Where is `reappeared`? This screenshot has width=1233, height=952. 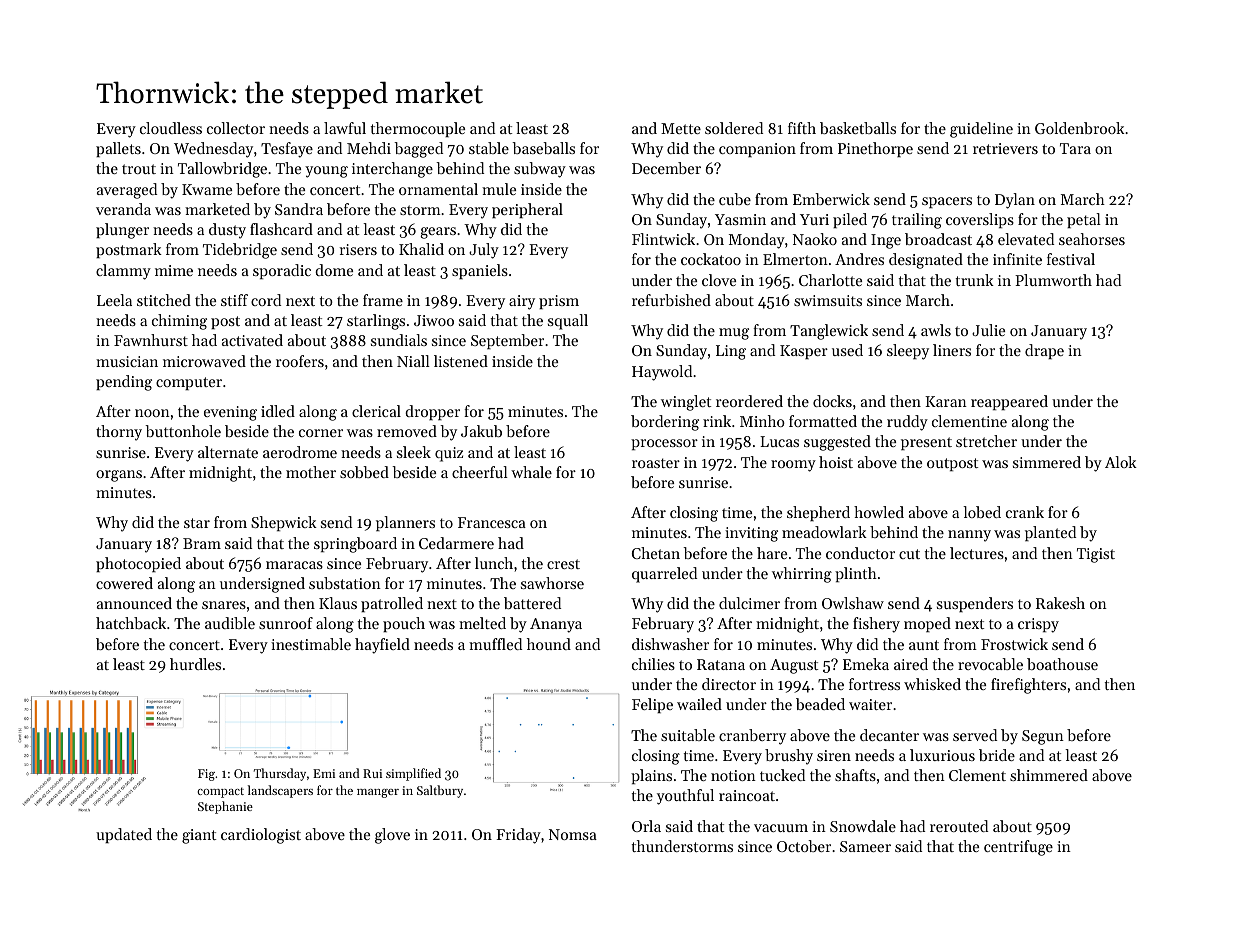
reappeared is located at coordinates (1009, 402).
